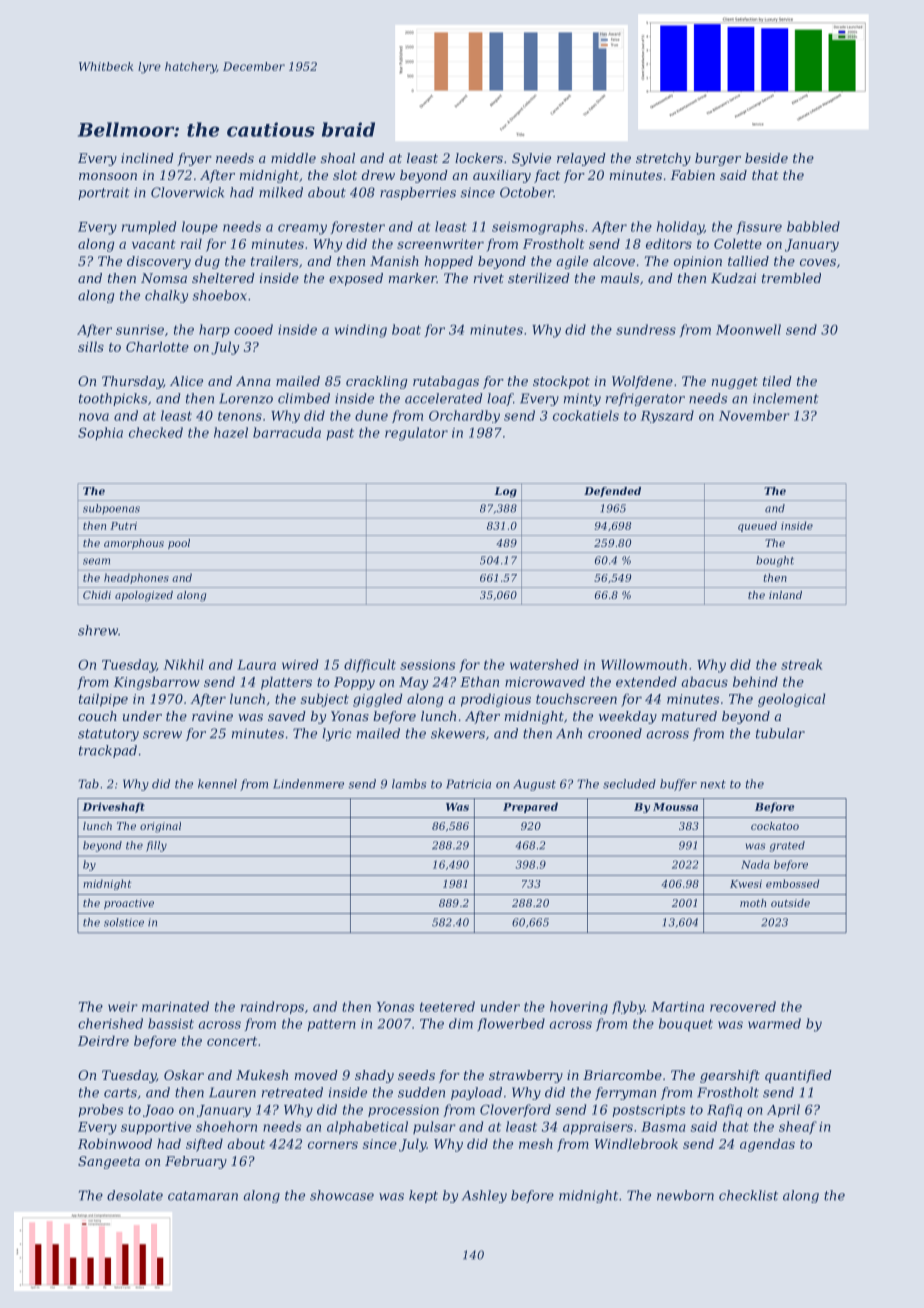 Image resolution: width=924 pixels, height=1308 pixels. What do you see at coordinates (792, 883) in the document?
I see `embossed` at bounding box center [792, 883].
